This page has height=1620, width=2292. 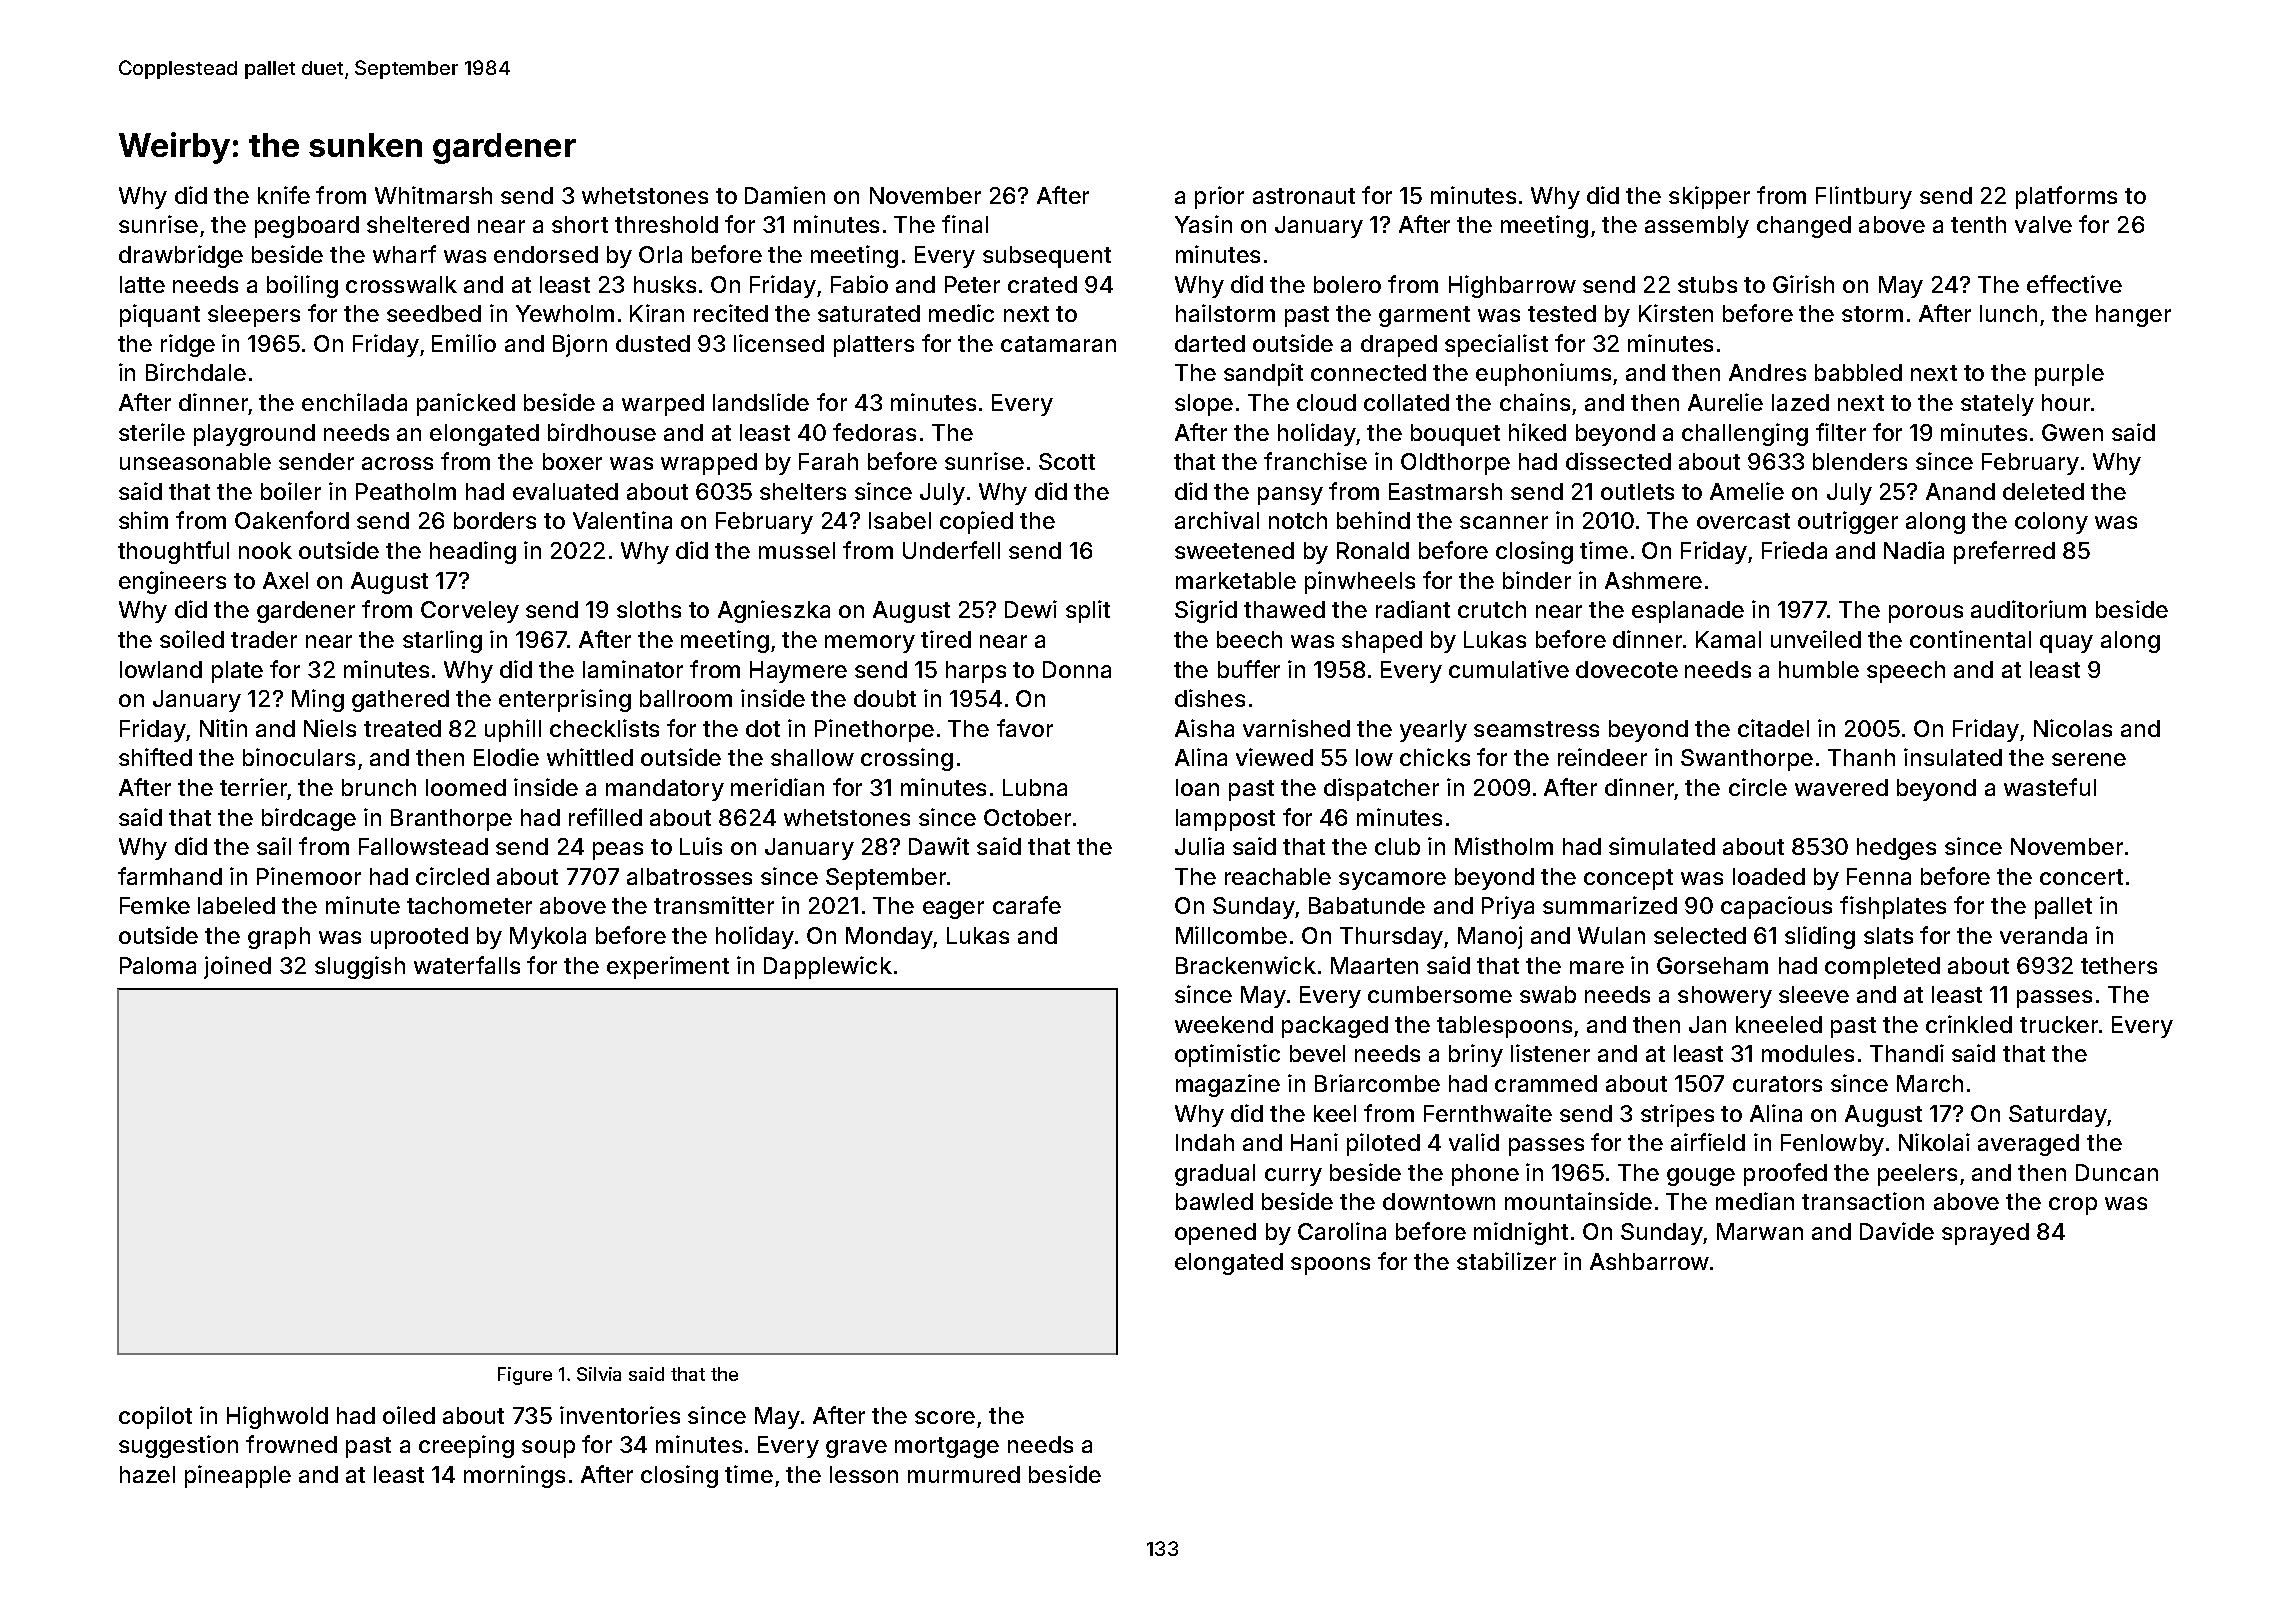 I want to click on copilot, so click(x=155, y=1417).
